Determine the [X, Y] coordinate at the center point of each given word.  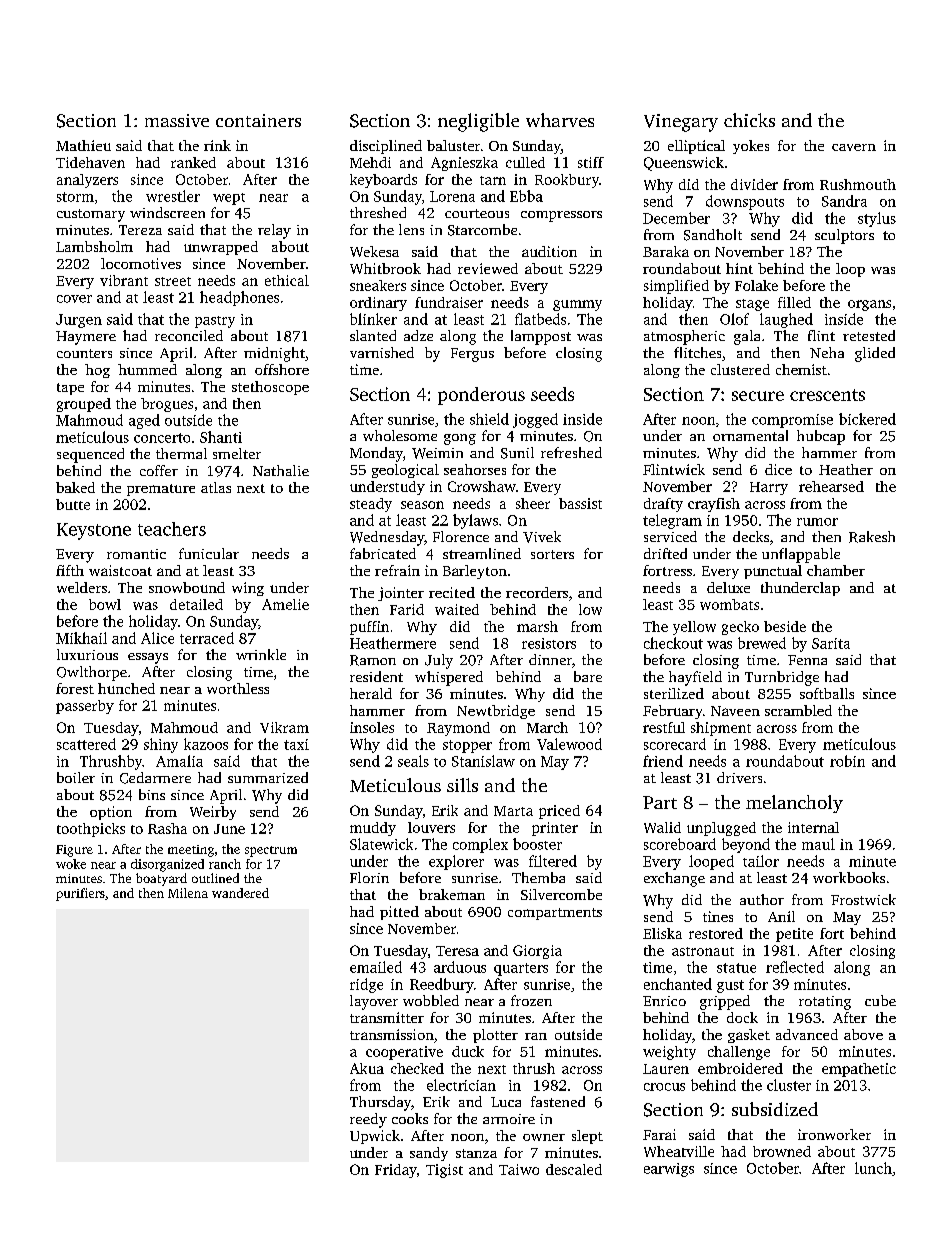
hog [97, 371]
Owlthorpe [92, 673]
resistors [549, 643]
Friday [396, 1171]
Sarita [831, 643]
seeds [552, 394]
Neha [827, 352]
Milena [188, 893]
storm [75, 197]
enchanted [678, 984]
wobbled [431, 1000]
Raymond [458, 729]
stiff [591, 162]
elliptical [696, 147]
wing [248, 589]
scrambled [798, 710]
